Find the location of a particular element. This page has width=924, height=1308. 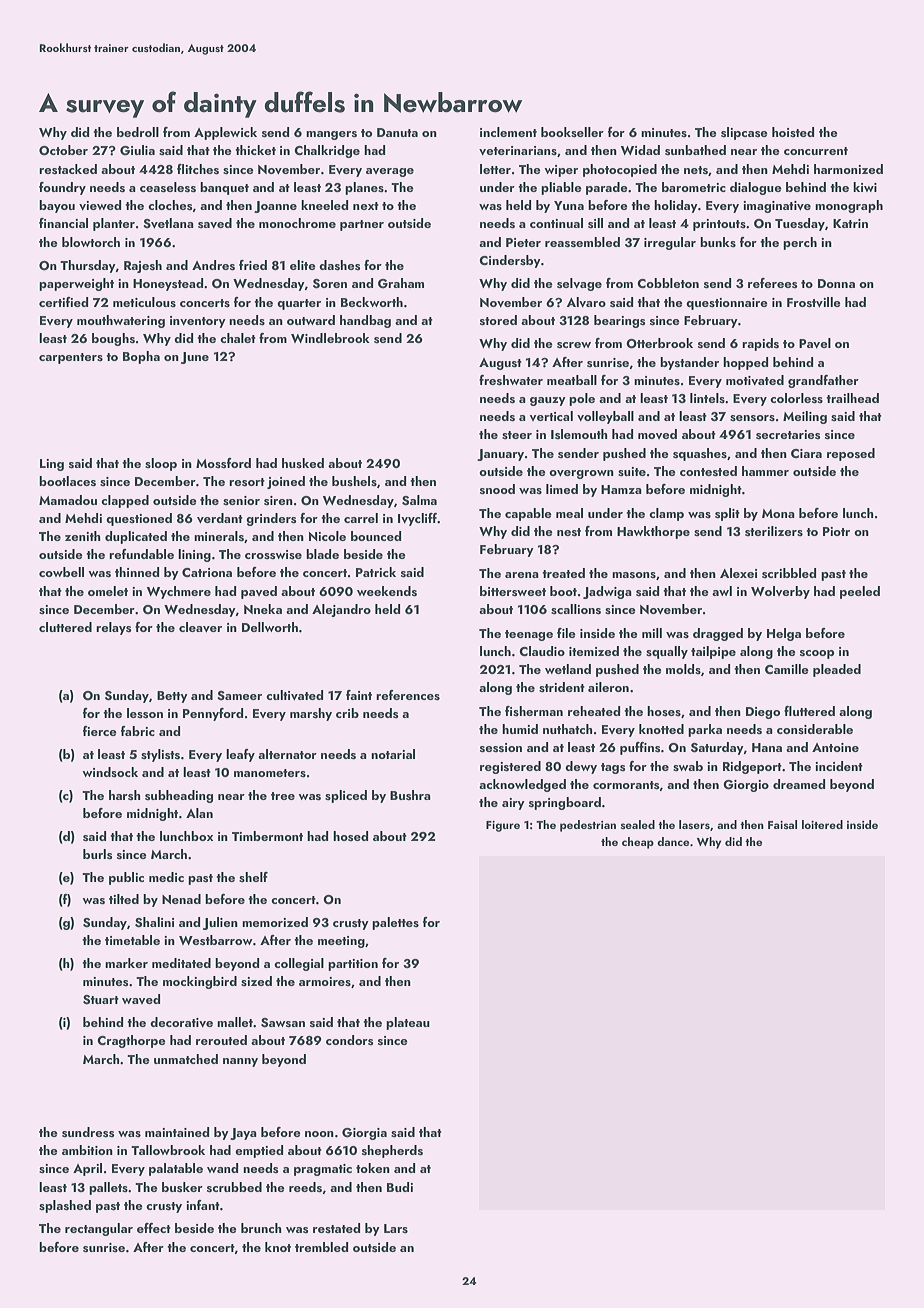

faint is located at coordinates (359, 695).
